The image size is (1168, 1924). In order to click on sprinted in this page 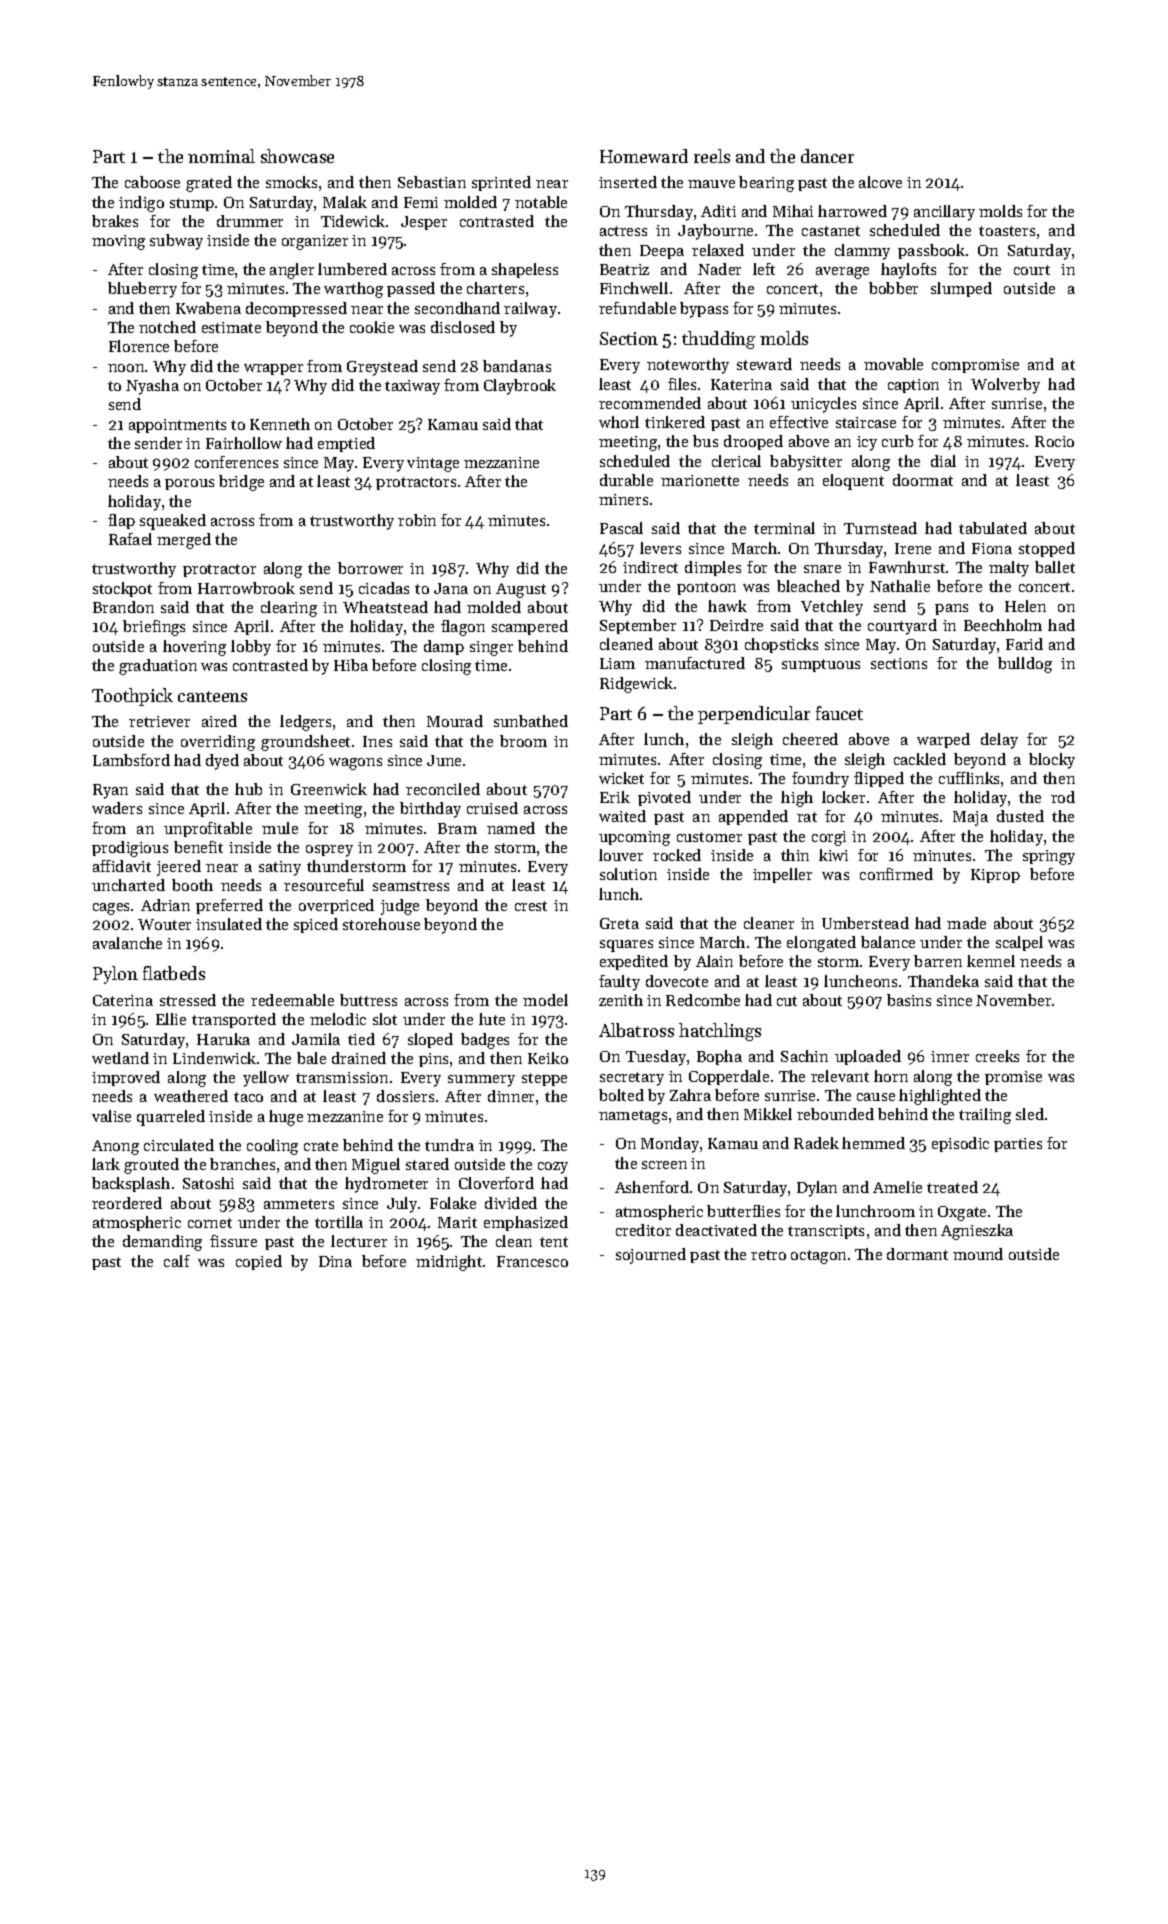, I will do `click(501, 183)`.
